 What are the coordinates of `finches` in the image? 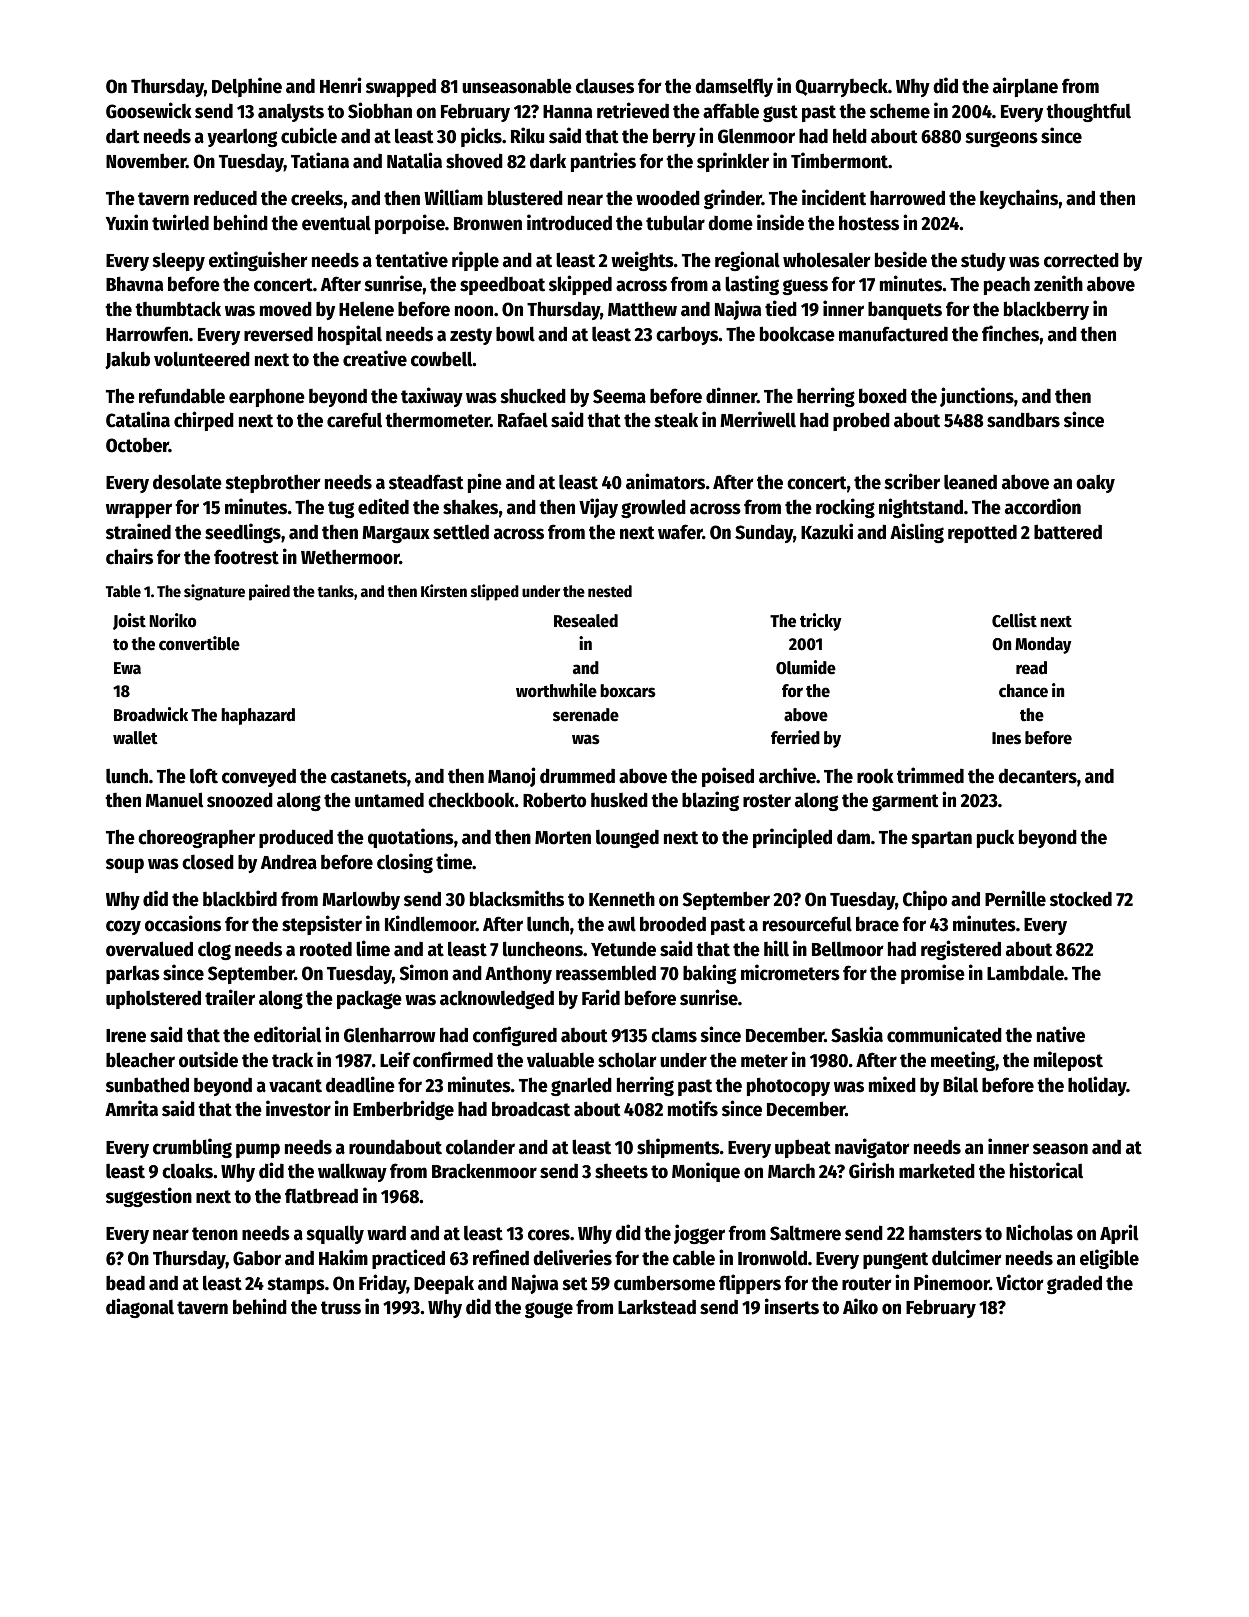 It's located at (1011, 333).
